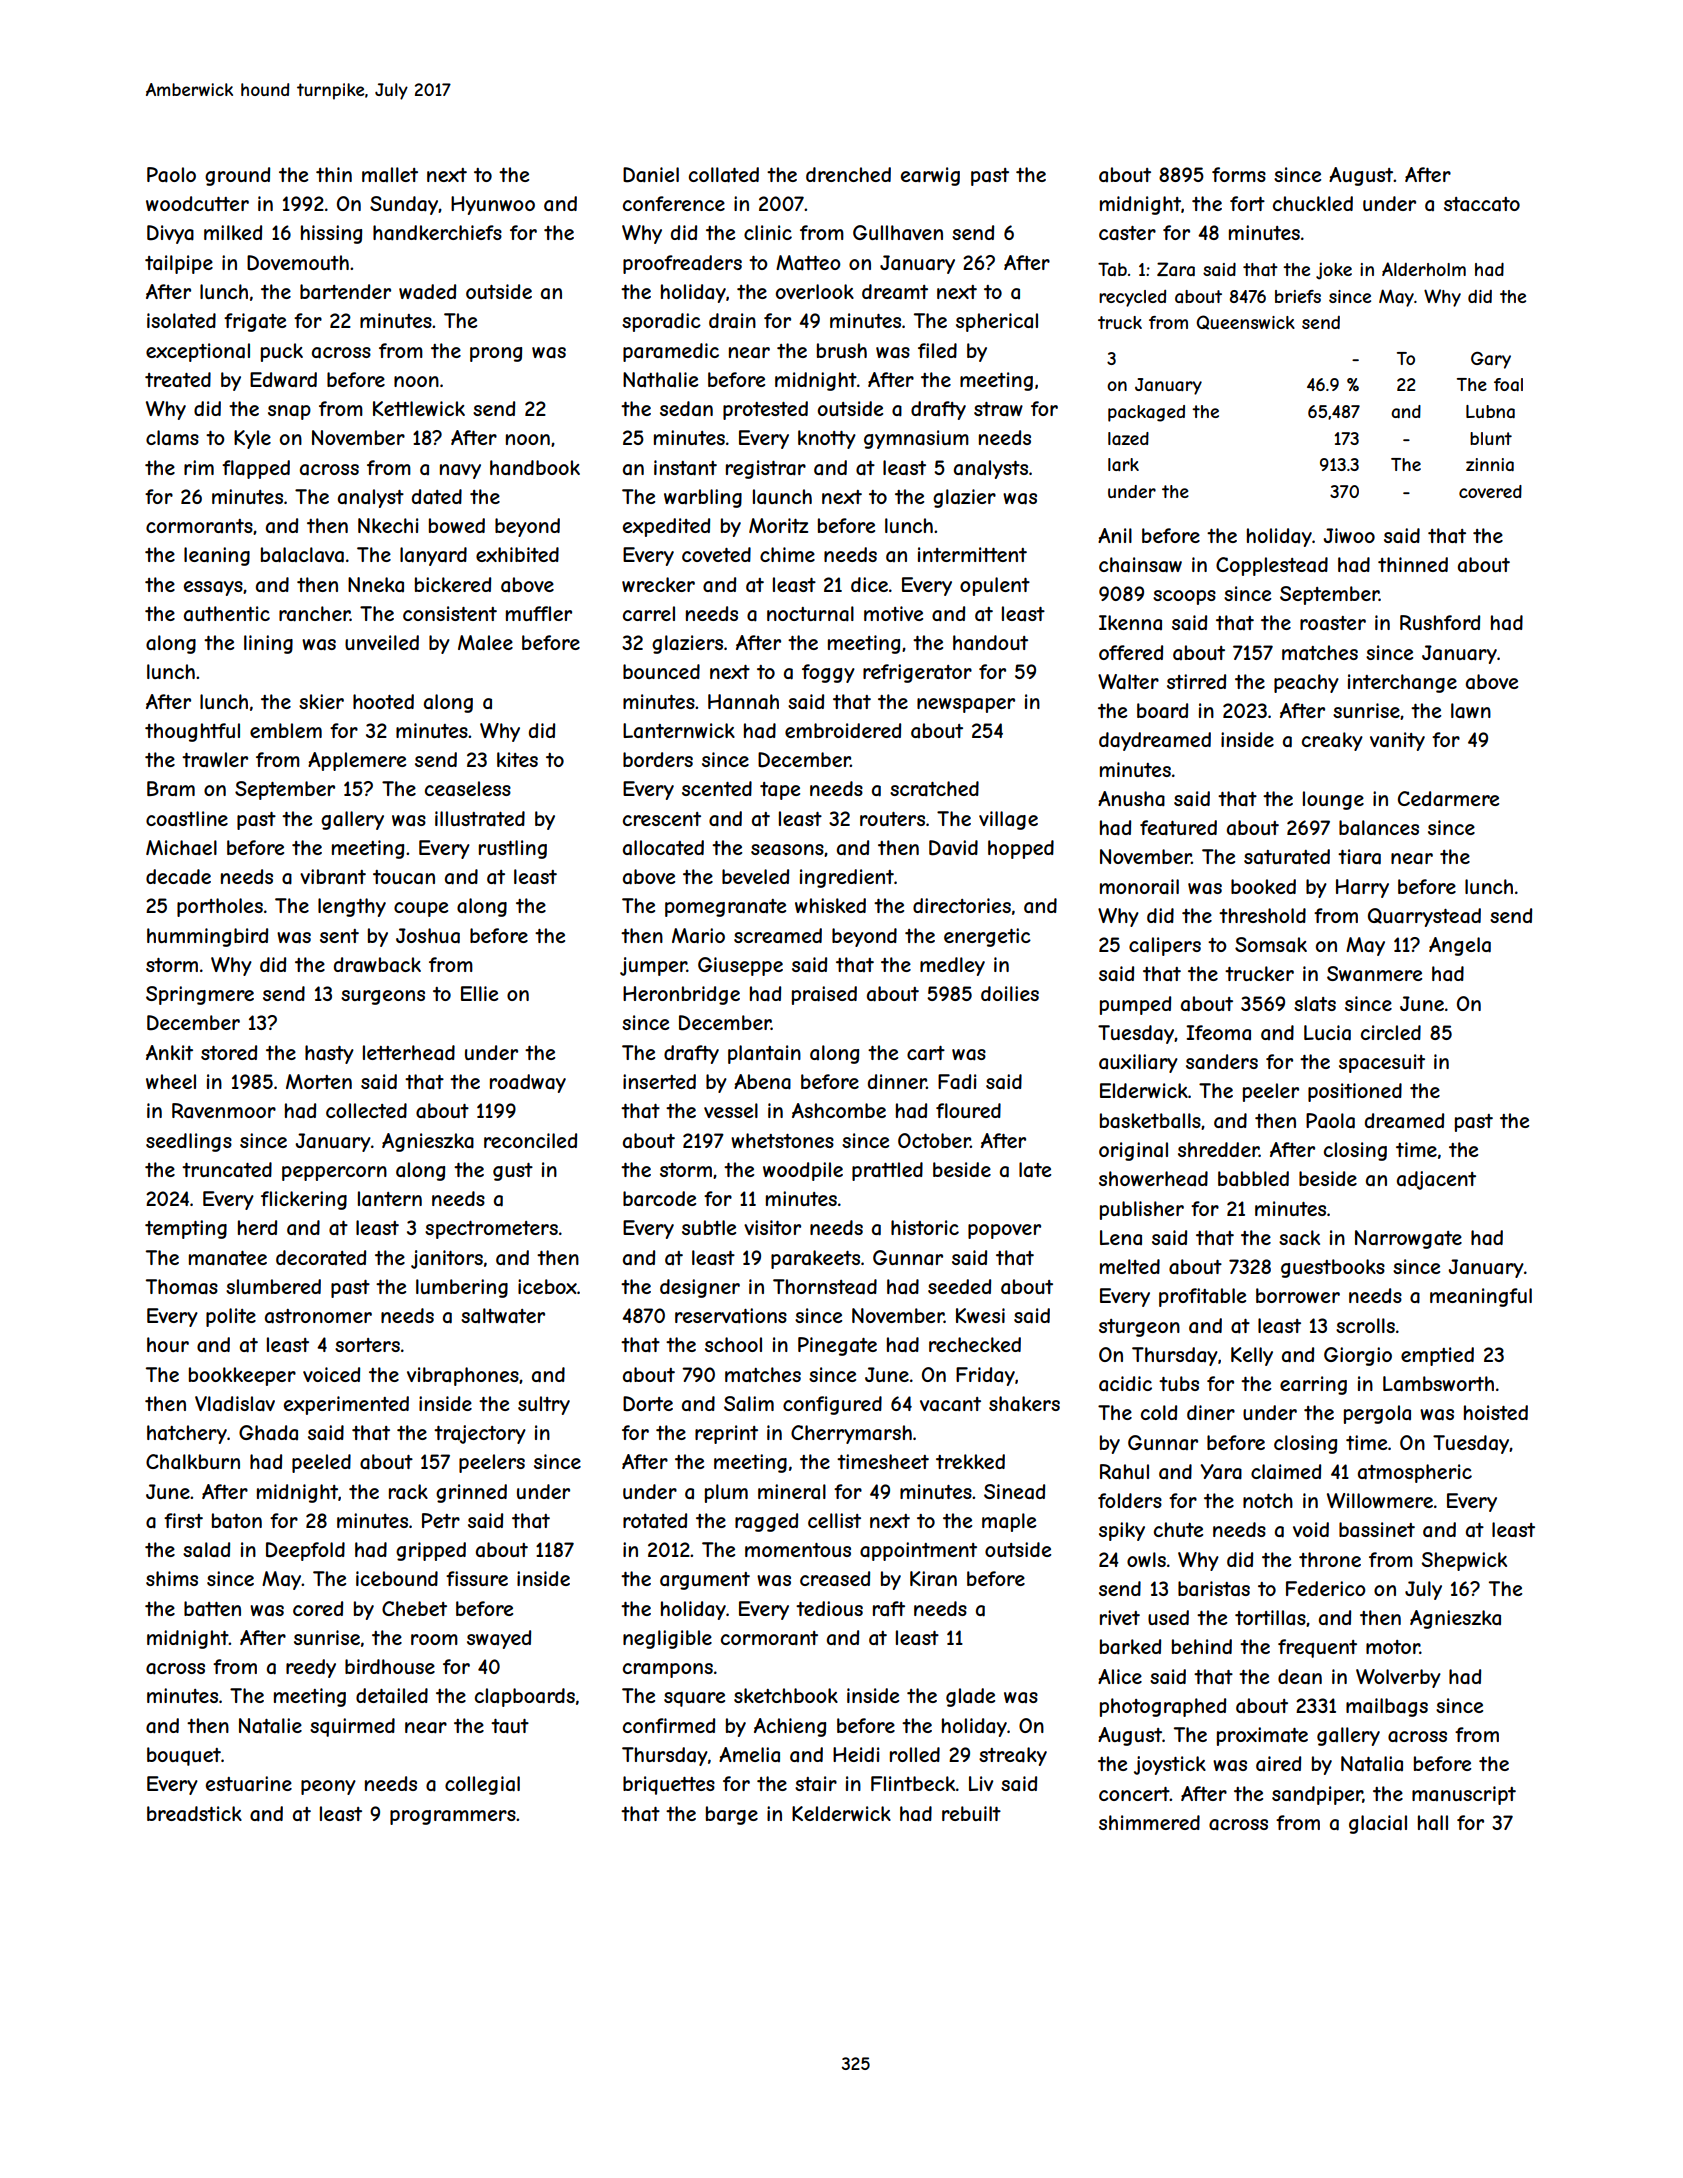 This screenshot has width=1683, height=2178. Describe the element at coordinates (1010, 993) in the screenshot. I see `doilies` at that location.
